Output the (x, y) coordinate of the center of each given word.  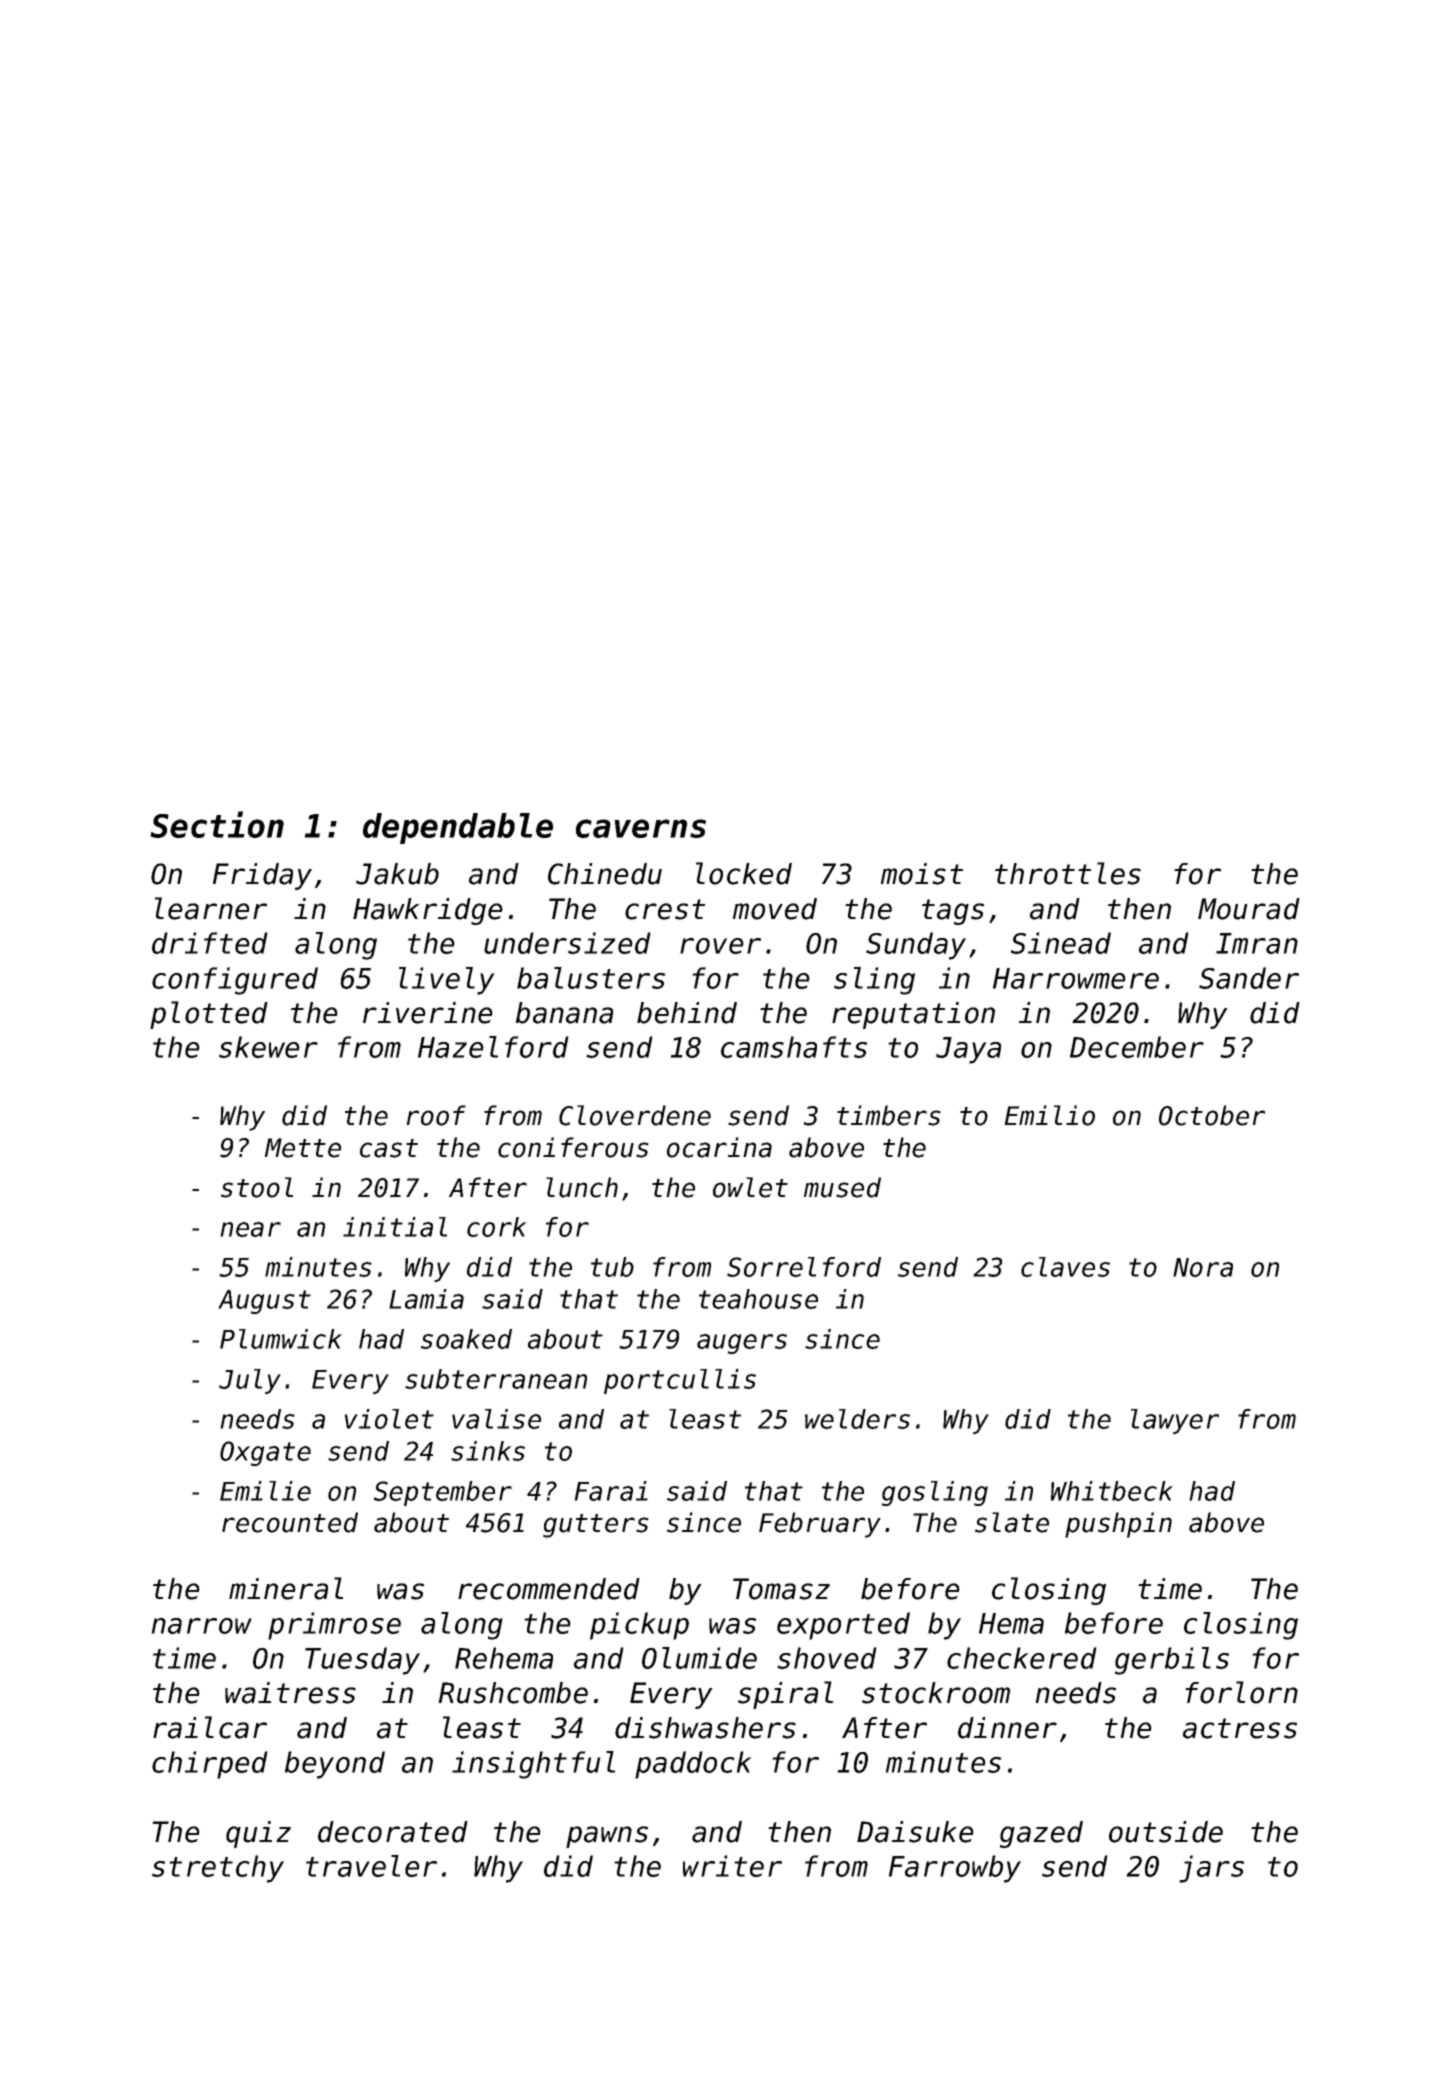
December (1137, 1047)
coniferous (573, 1147)
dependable (458, 828)
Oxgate (265, 1453)
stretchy (218, 1869)
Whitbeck (1112, 1491)
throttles (1068, 873)
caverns (641, 828)
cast (389, 1148)
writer (732, 1866)
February (820, 1525)
